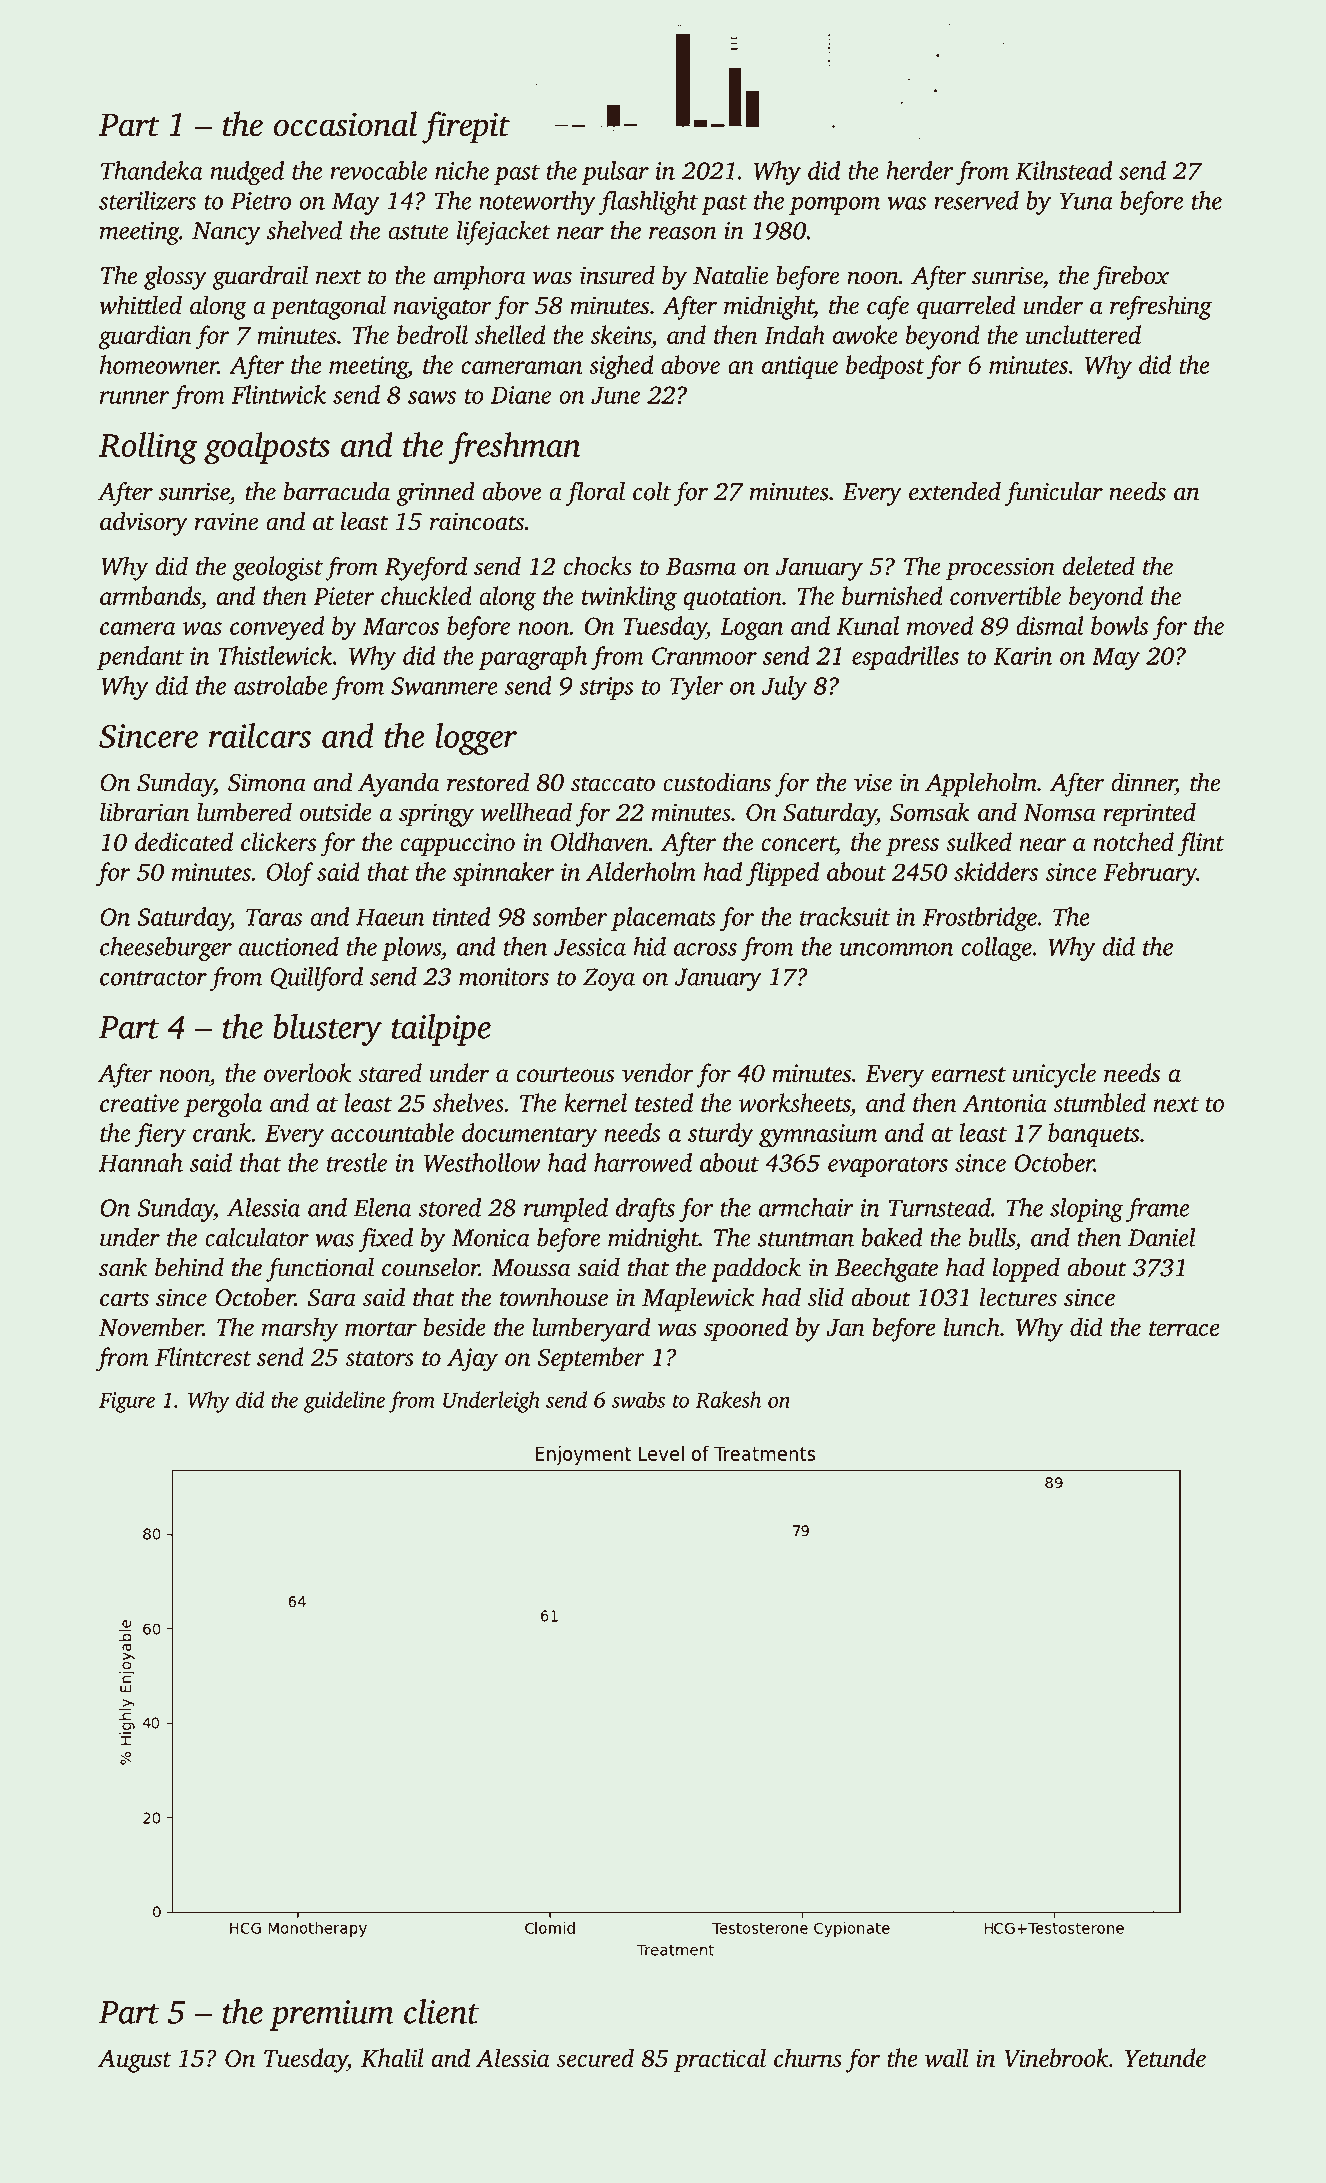  What do you see at coordinates (466, 127) in the document?
I see `firepit` at bounding box center [466, 127].
